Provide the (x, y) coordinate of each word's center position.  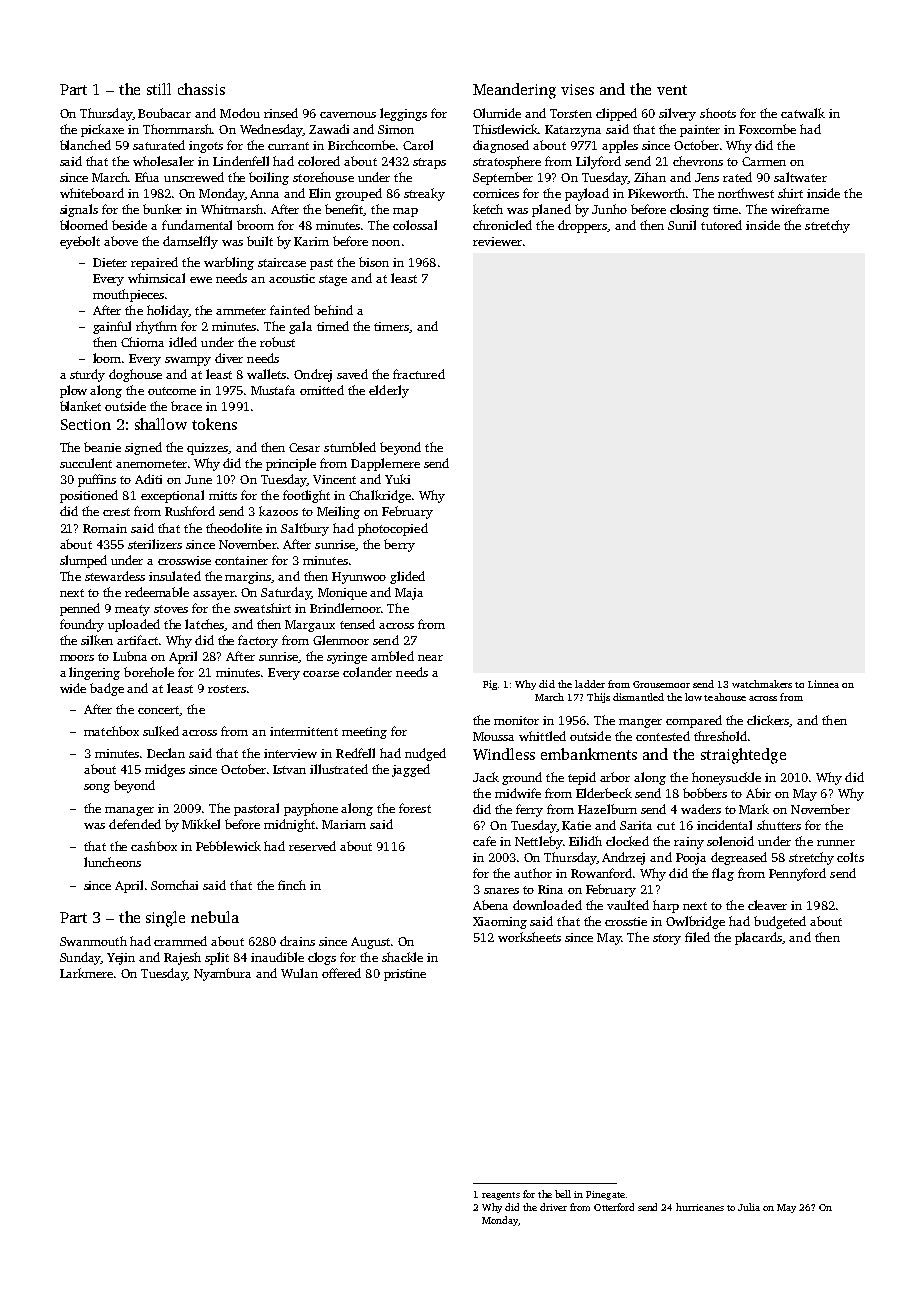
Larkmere (86, 973)
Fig (490, 685)
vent (672, 90)
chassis (201, 89)
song (97, 788)
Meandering (514, 91)
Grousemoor (661, 684)
